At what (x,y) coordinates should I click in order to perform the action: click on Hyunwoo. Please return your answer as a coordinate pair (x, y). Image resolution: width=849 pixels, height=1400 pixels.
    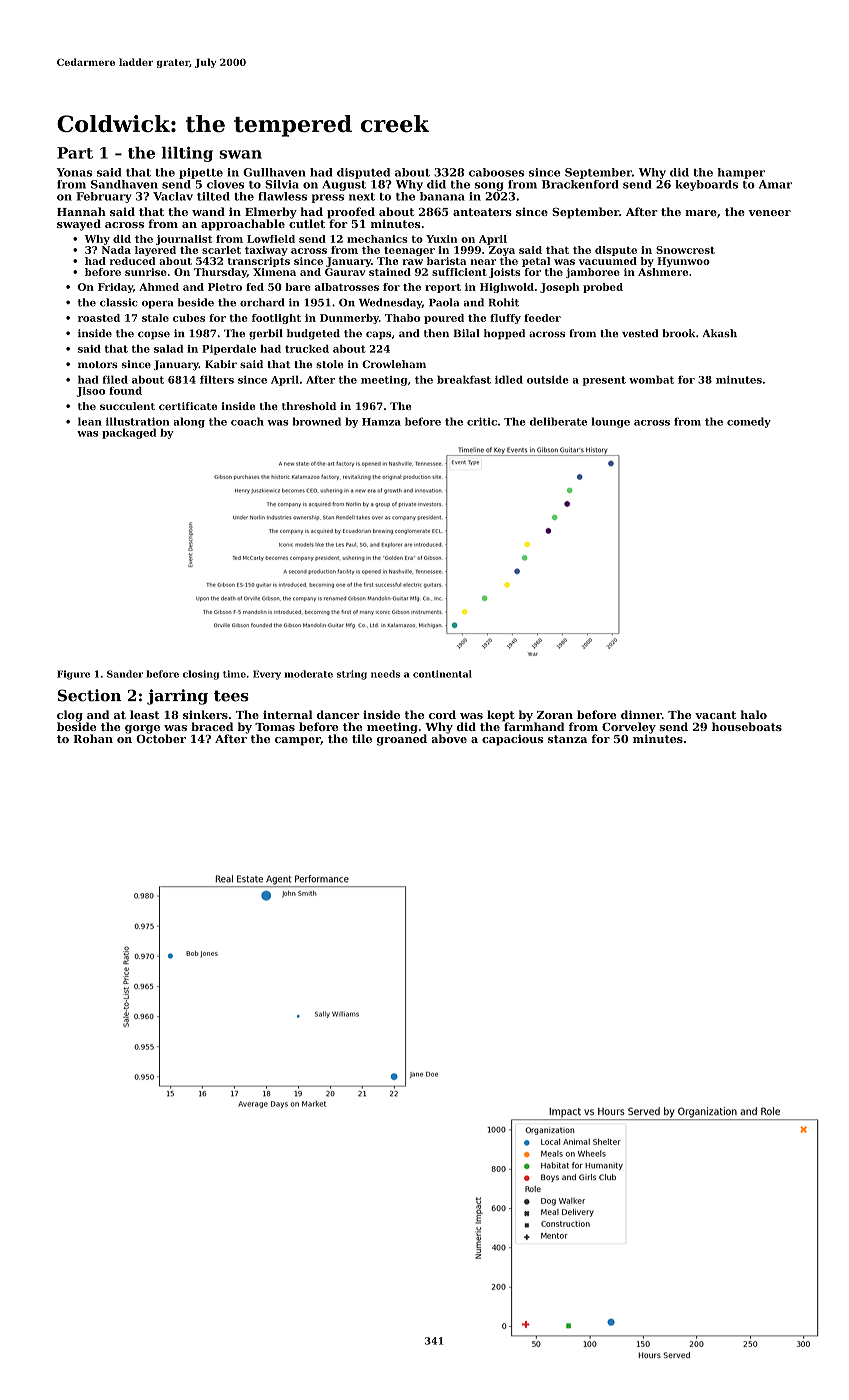
    Looking at the image, I should click on (683, 262).
